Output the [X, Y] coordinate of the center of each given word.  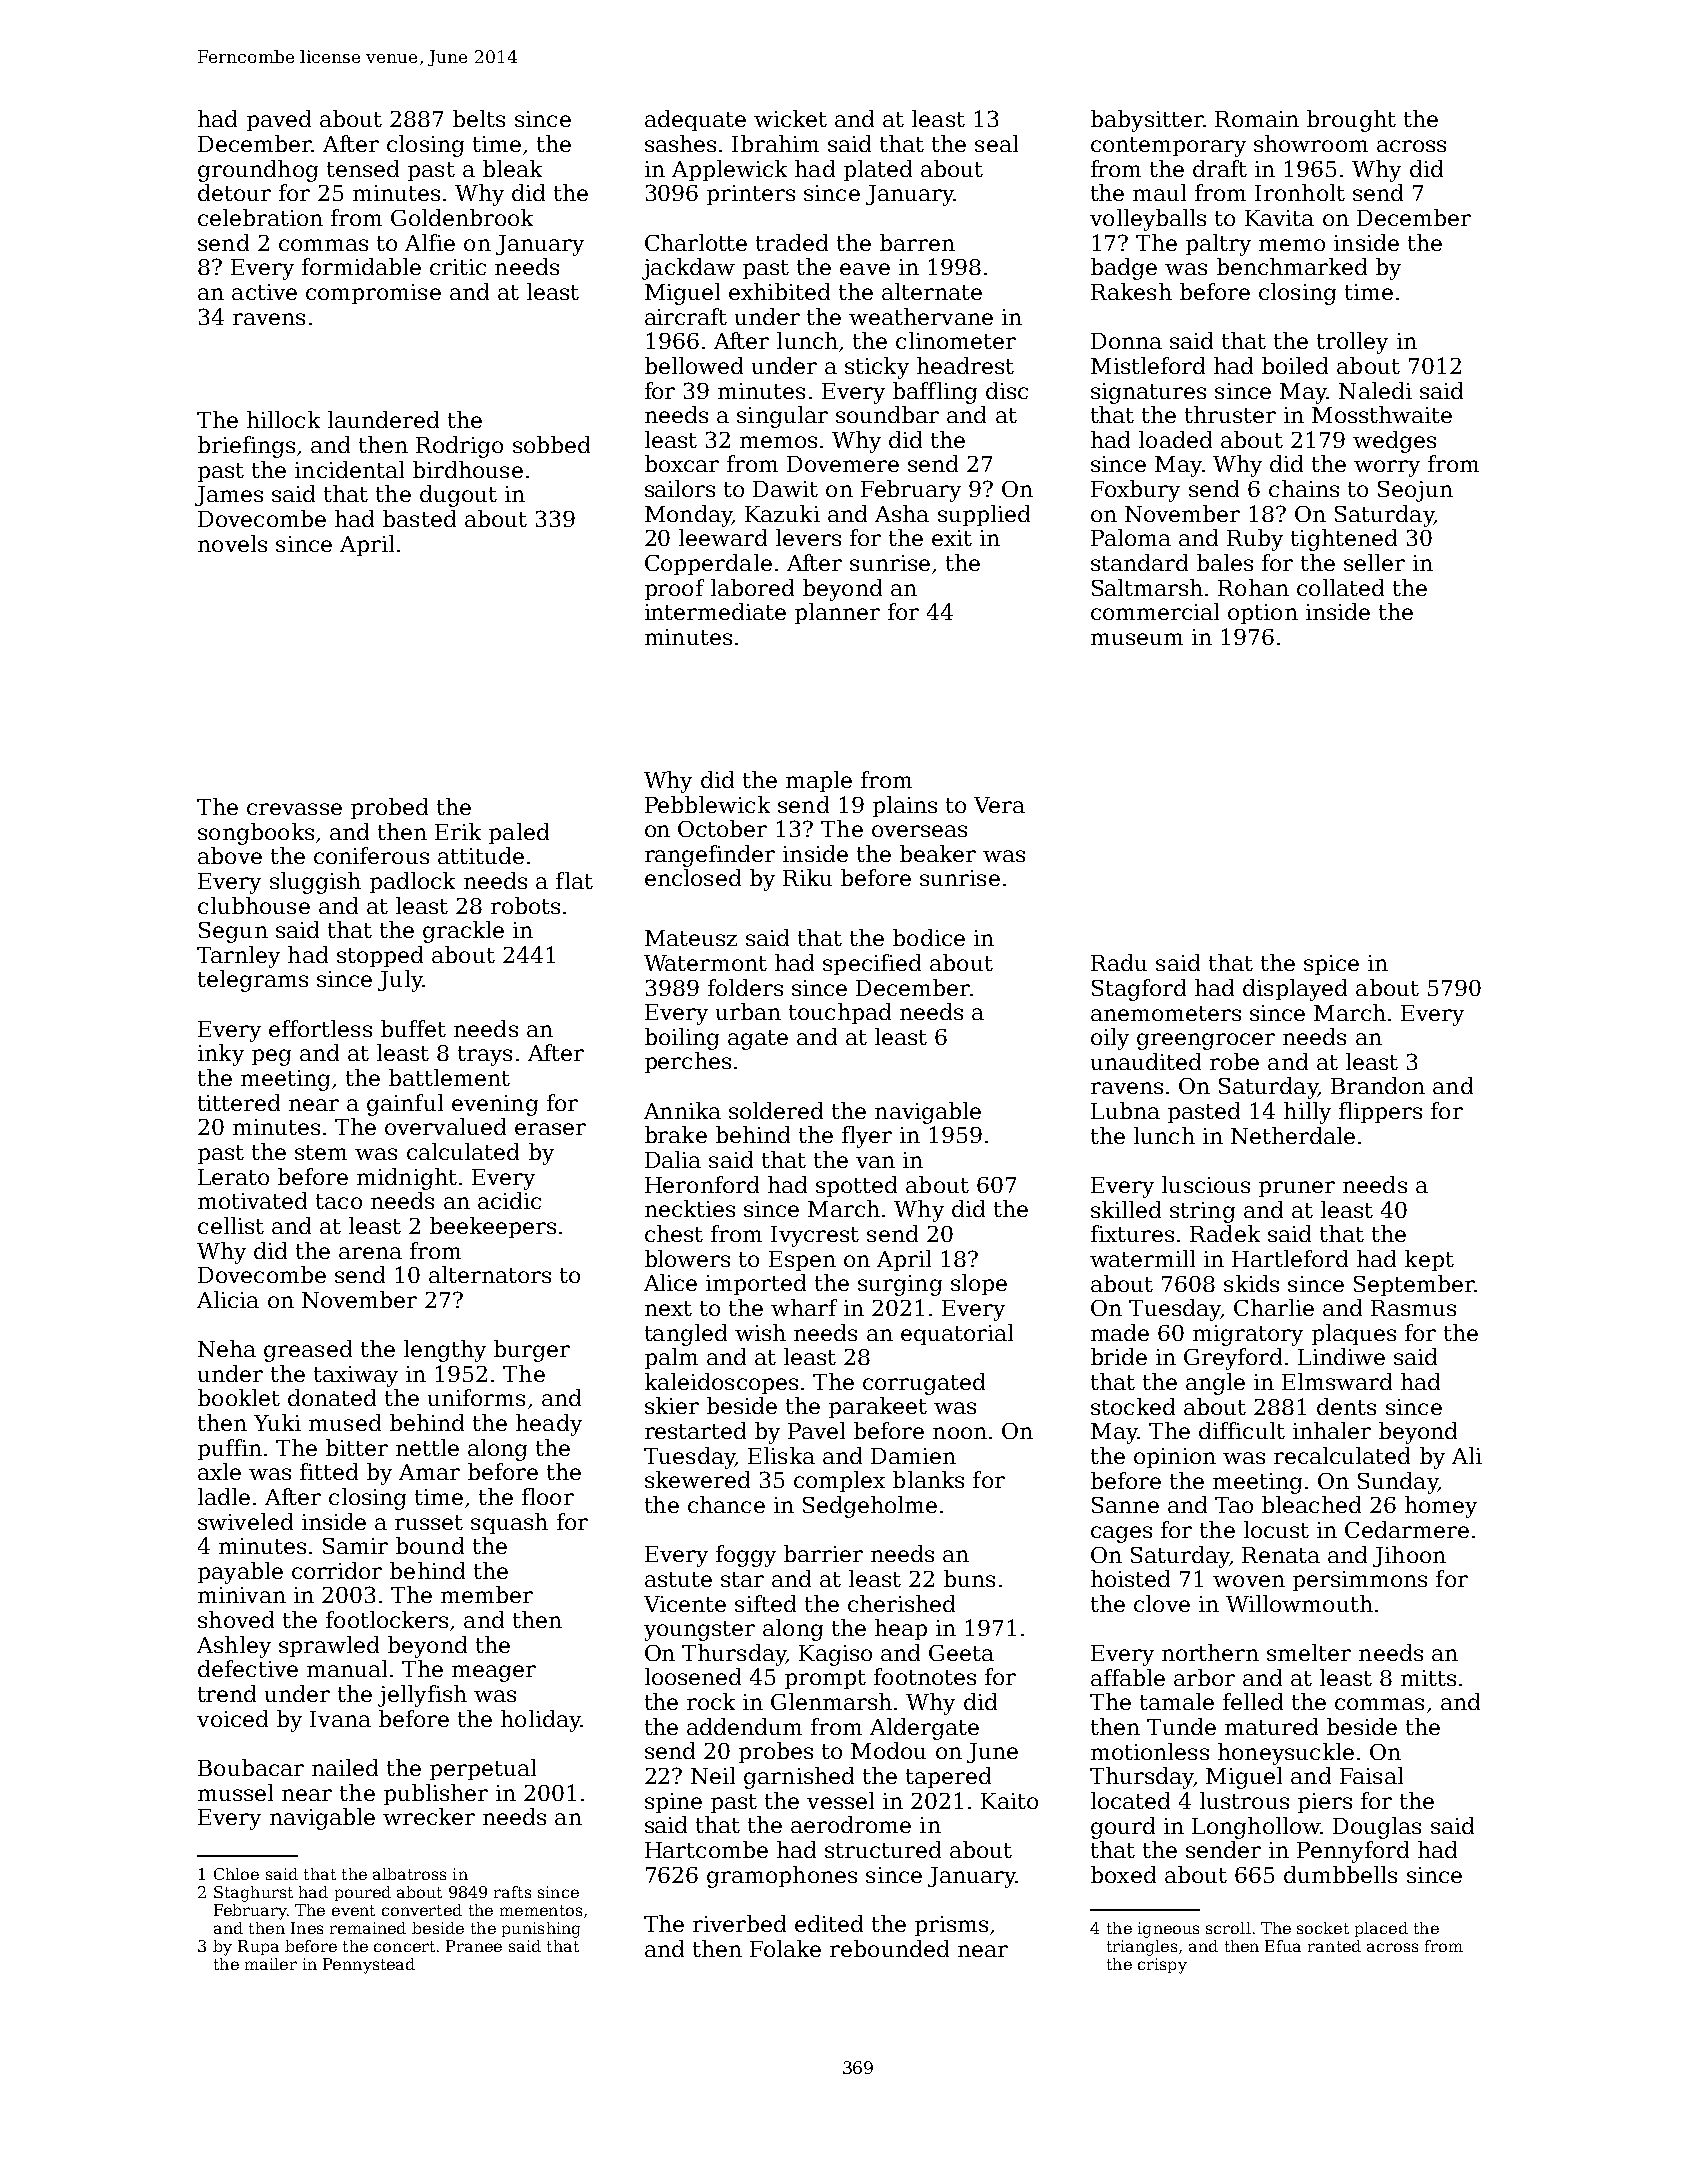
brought [1351, 121]
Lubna [1125, 1110]
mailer [271, 1964]
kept [1429, 1260]
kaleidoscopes [721, 1383]
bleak [512, 168]
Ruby [1255, 540]
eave [865, 269]
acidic [509, 1200]
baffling [935, 393]
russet [429, 1522]
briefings [246, 447]
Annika [682, 1110]
